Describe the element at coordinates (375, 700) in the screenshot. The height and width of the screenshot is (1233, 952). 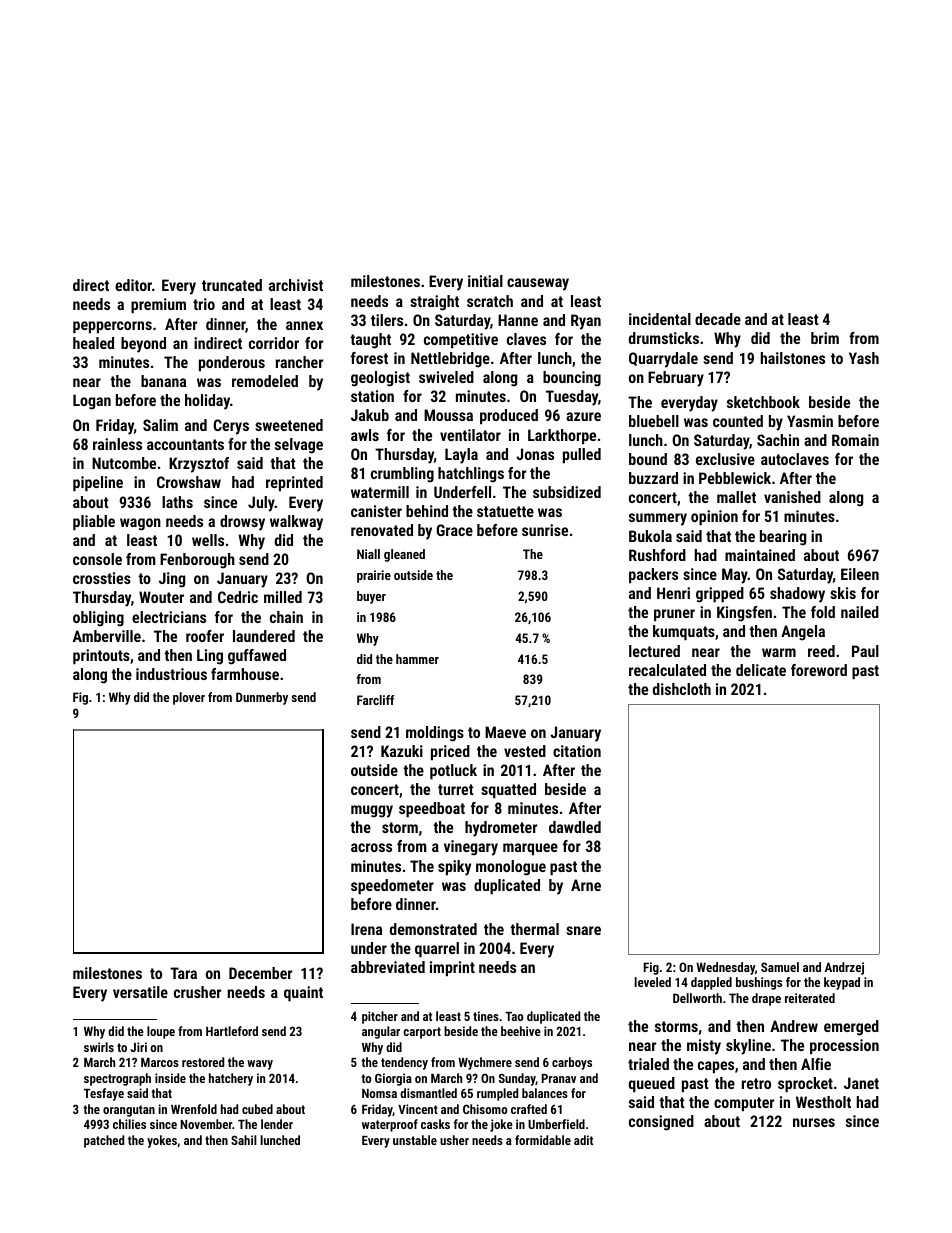
I see `Farcliff` at that location.
